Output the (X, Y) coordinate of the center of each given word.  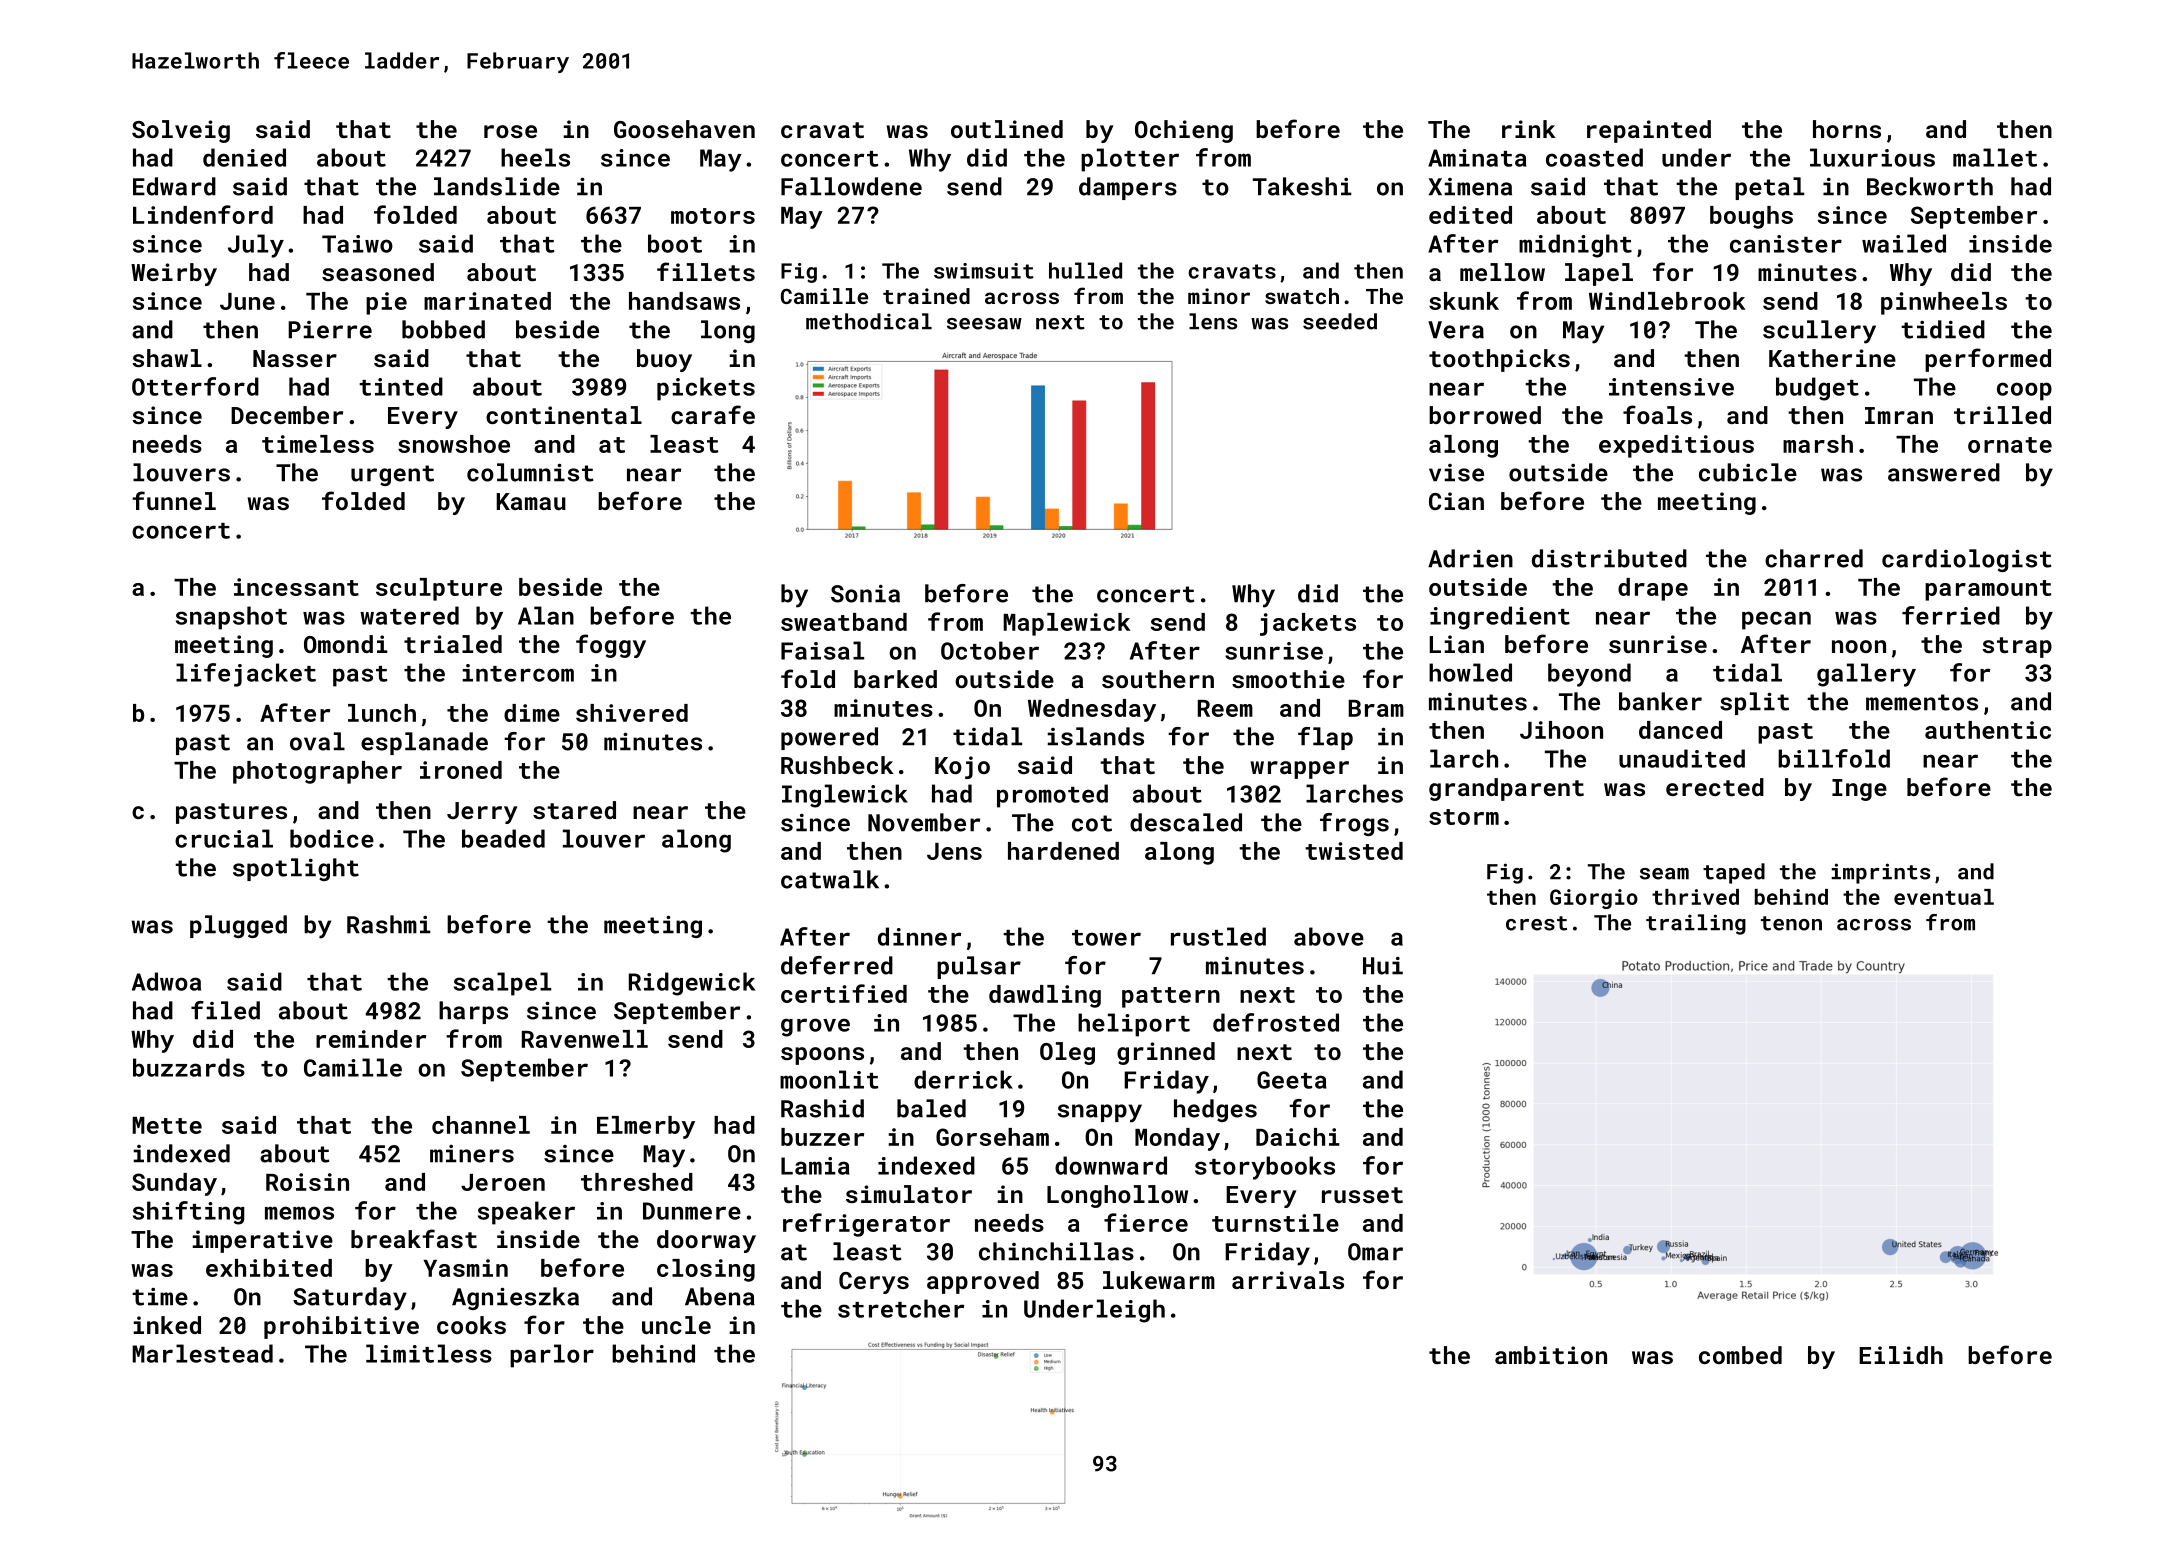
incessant (296, 587)
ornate (2010, 445)
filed (225, 1010)
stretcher (901, 1308)
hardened (1063, 851)
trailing (1696, 924)
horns (1847, 129)
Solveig (181, 131)
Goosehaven (684, 129)
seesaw (984, 324)
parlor (552, 1356)
